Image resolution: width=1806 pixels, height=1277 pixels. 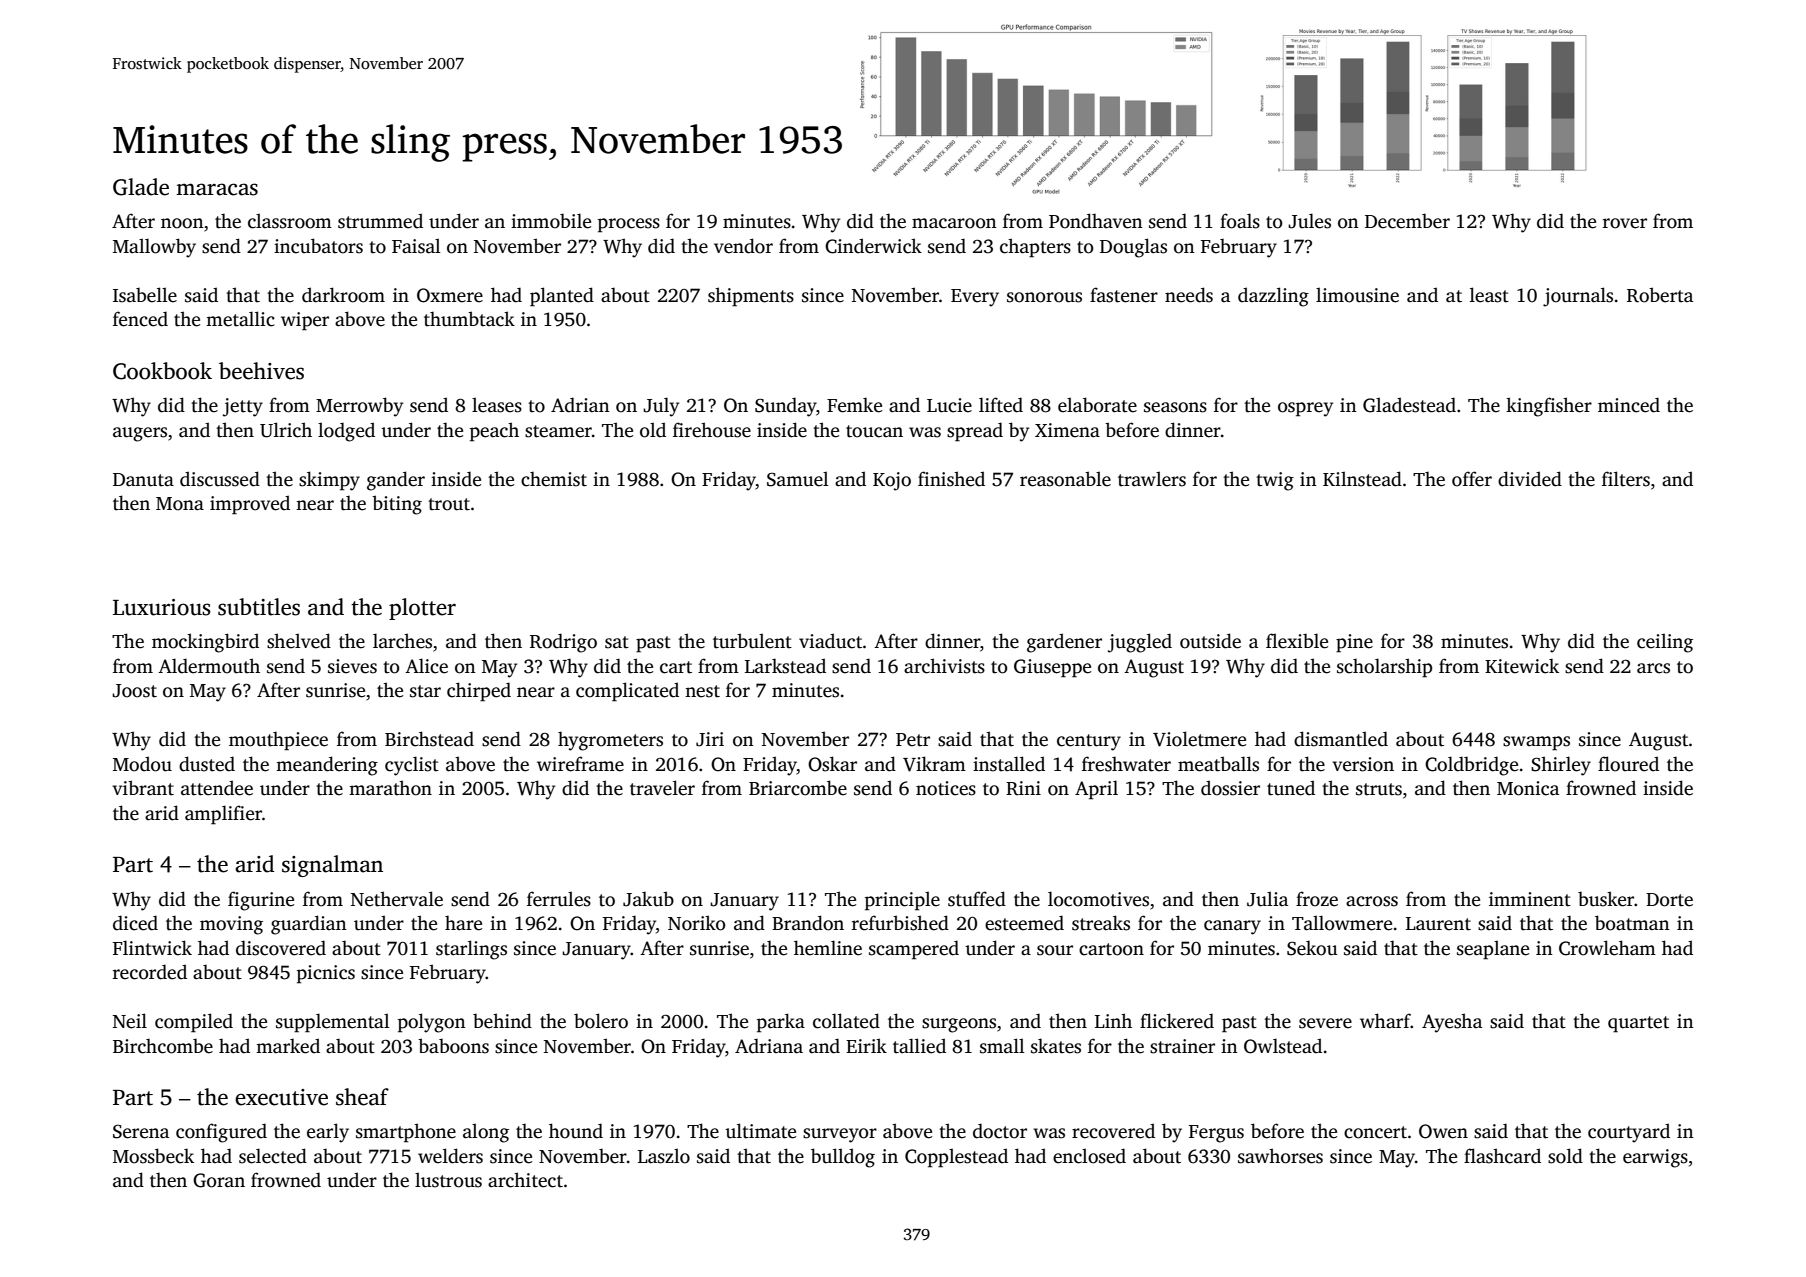 I want to click on Pondhaven, so click(x=1096, y=221).
